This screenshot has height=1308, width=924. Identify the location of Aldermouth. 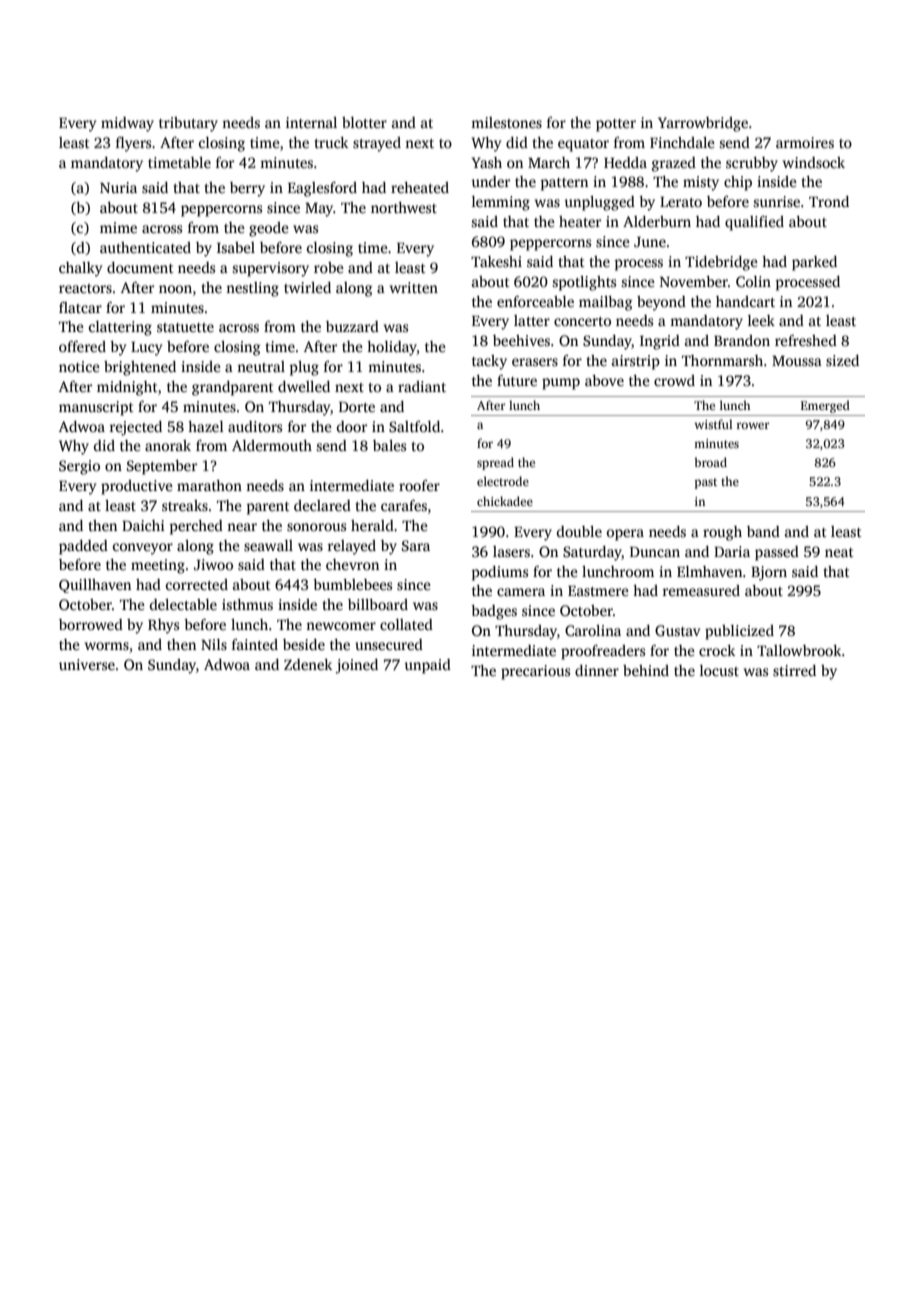
(272, 445).
